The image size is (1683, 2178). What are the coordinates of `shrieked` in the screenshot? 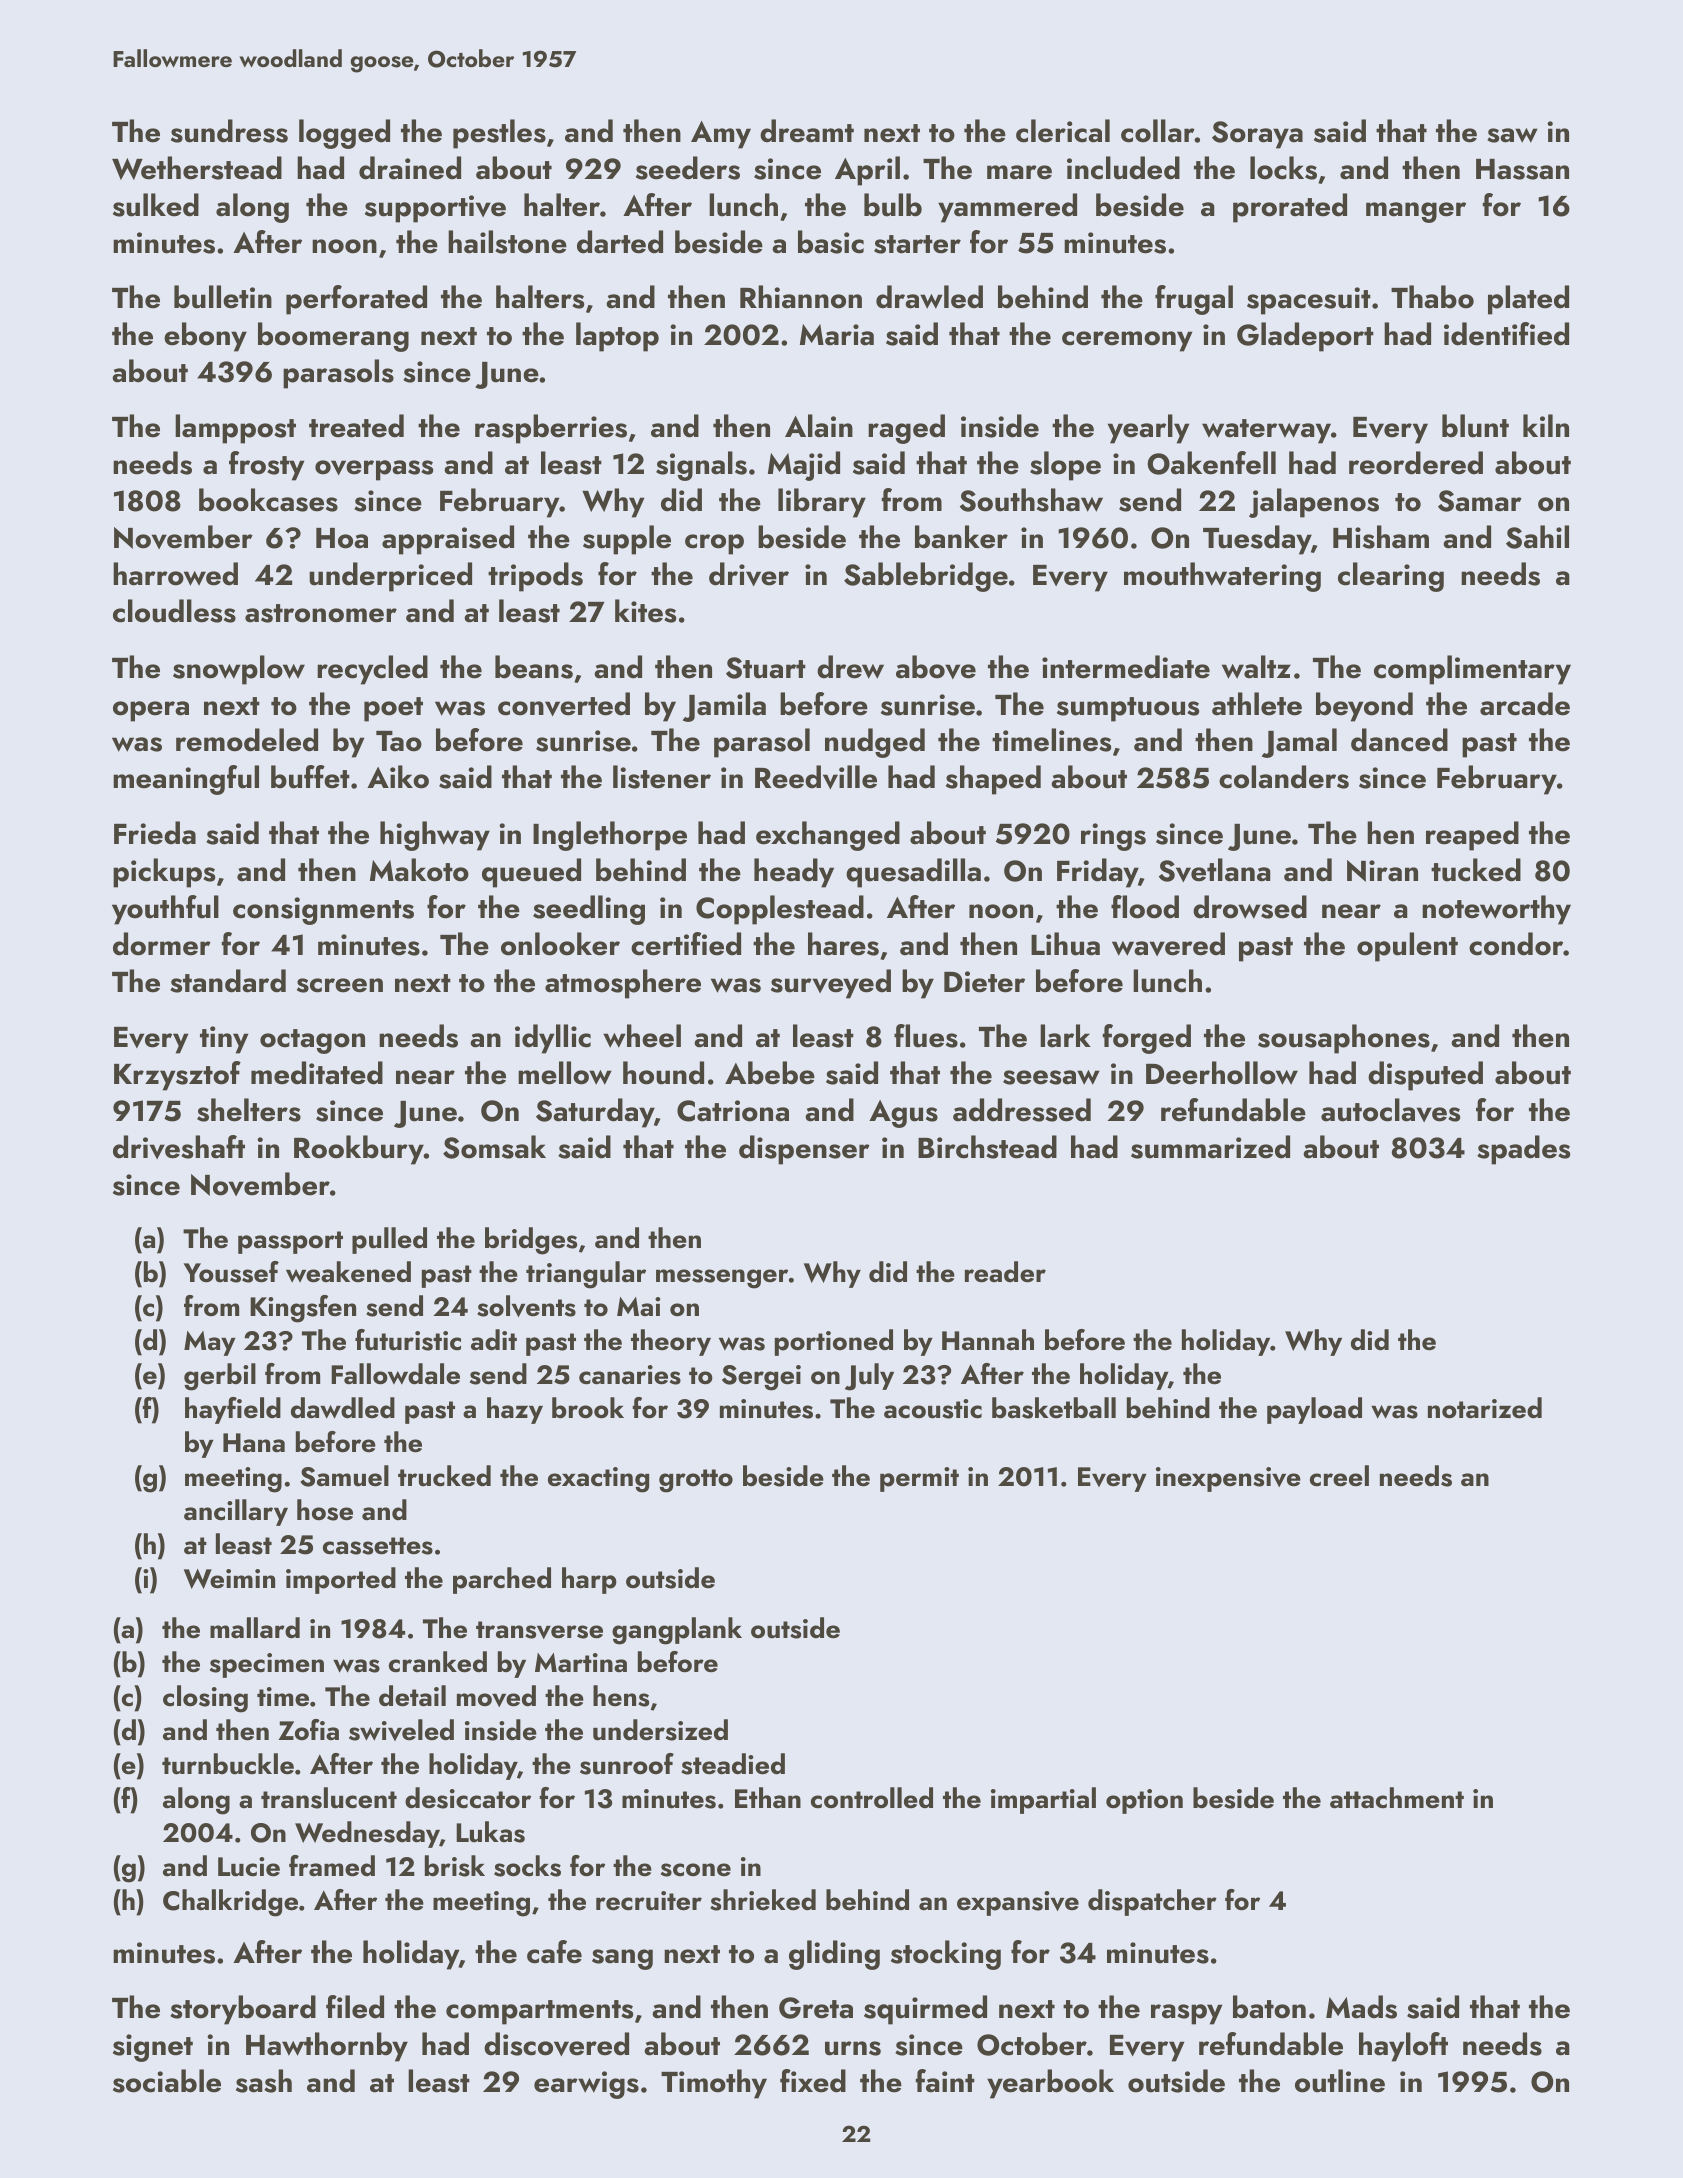 It's located at (763, 1900).
